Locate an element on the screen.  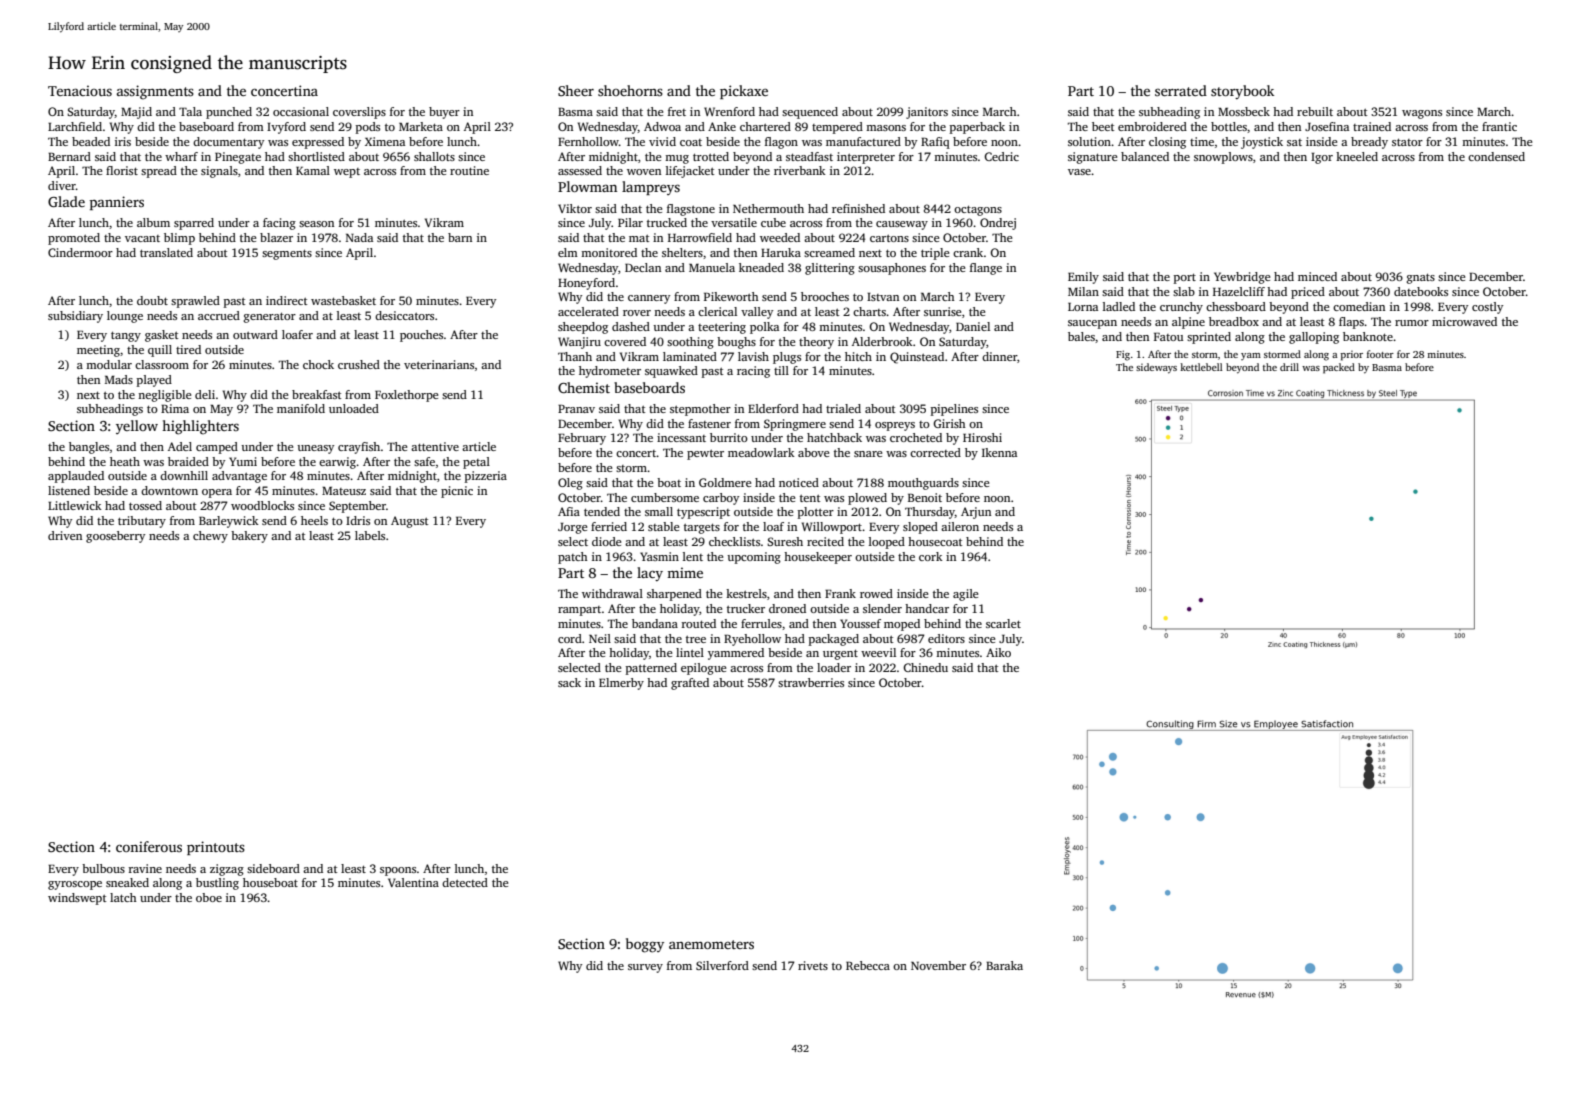
Arjun is located at coordinates (976, 513).
